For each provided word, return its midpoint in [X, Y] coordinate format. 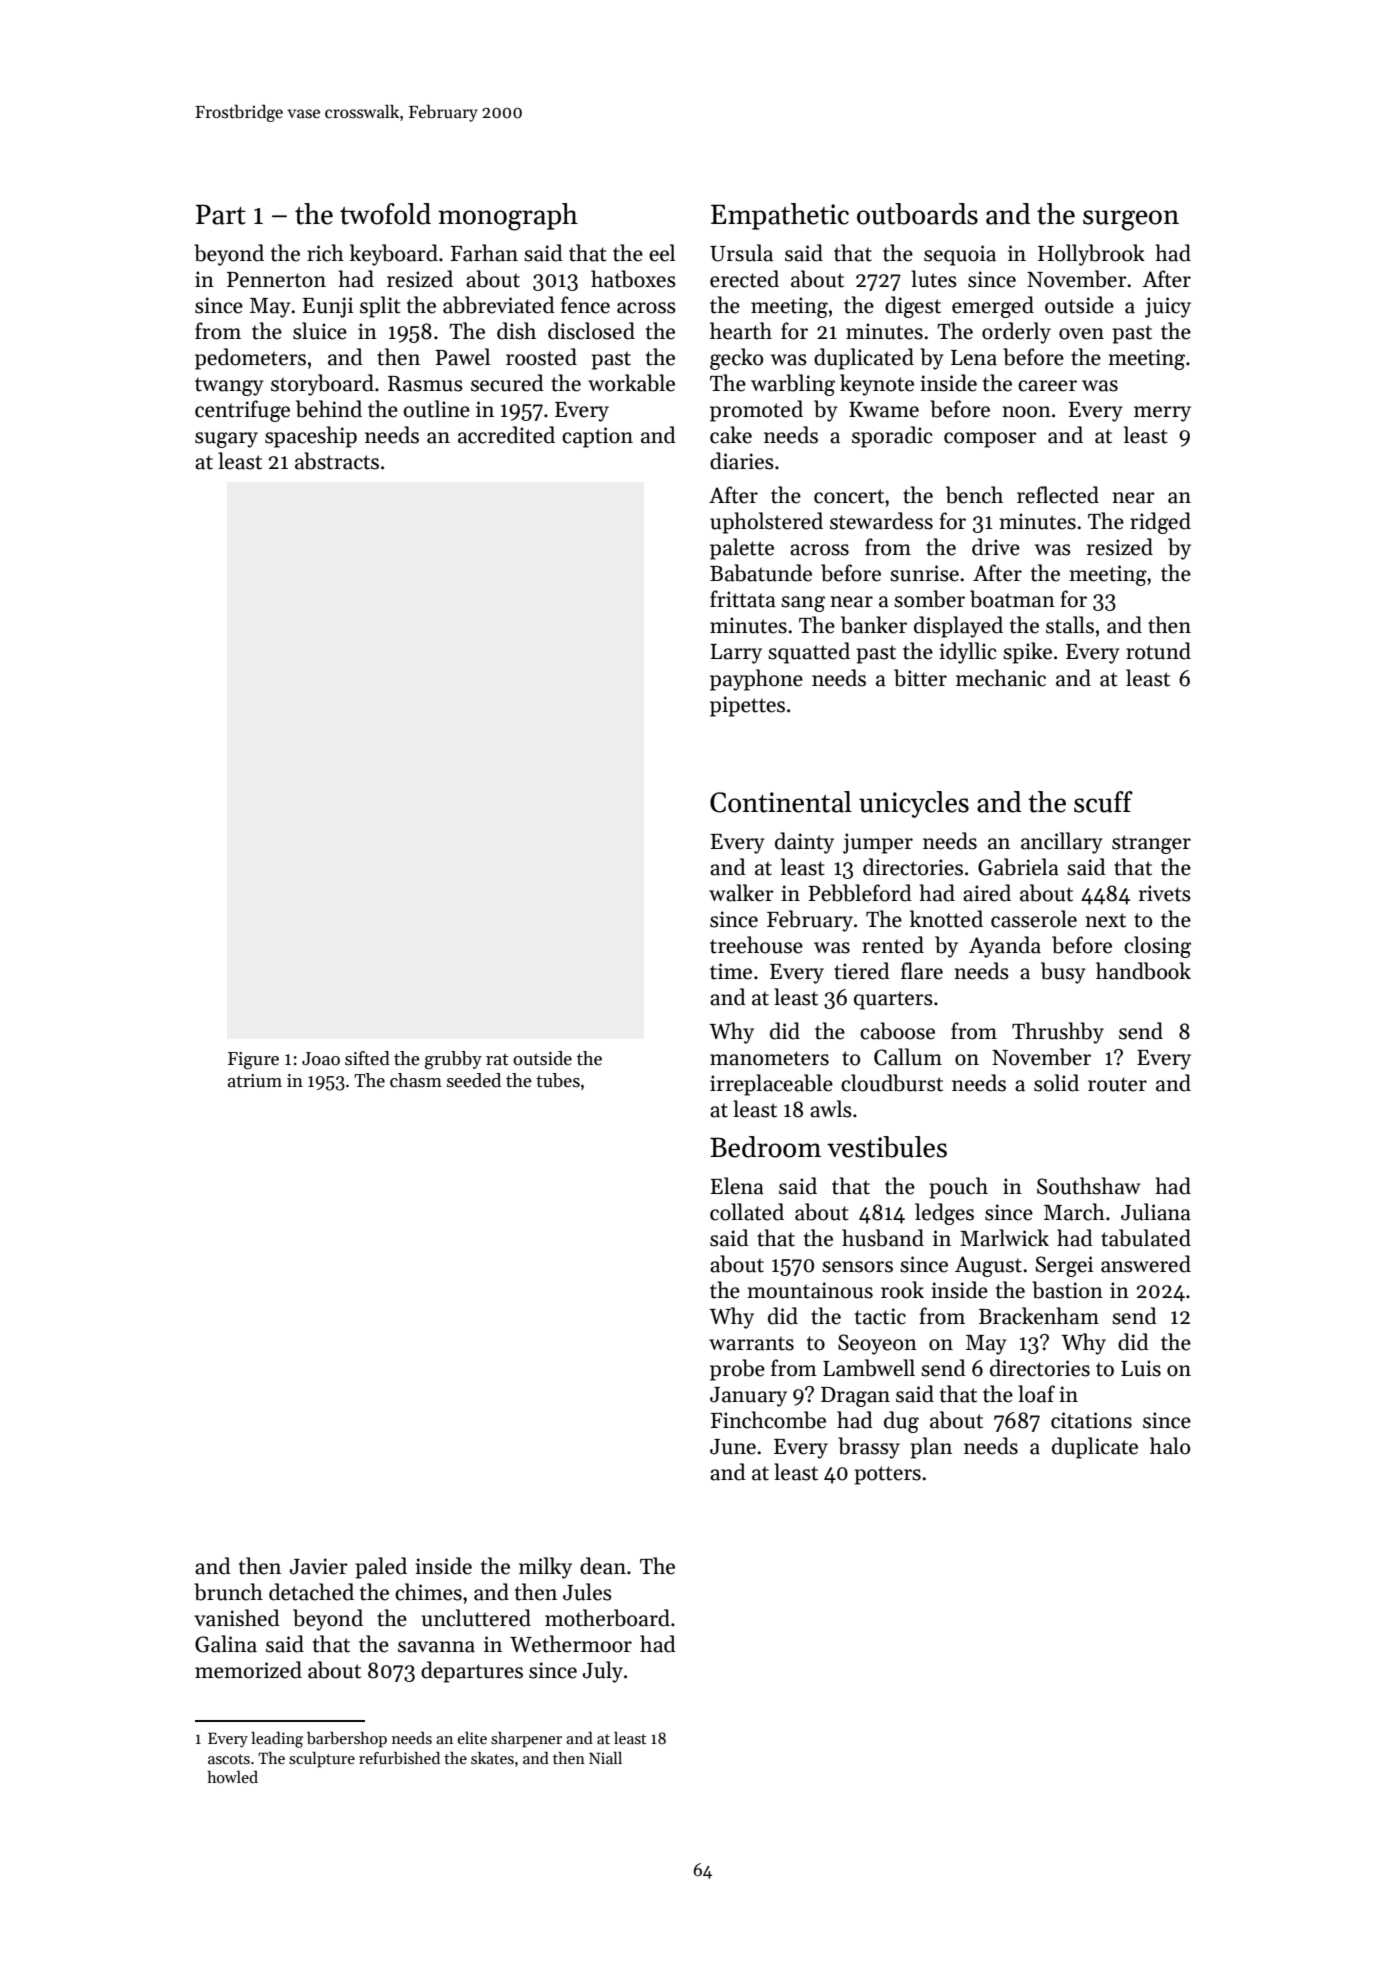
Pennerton [276, 280]
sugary [226, 440]
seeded [474, 1080]
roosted [541, 357]
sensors [857, 1267]
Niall [605, 1758]
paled [381, 1568]
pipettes [747, 706]
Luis [1141, 1368]
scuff [1103, 802]
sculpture [322, 1760]
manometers [769, 1058]
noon [1026, 412]
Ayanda [1005, 947]
